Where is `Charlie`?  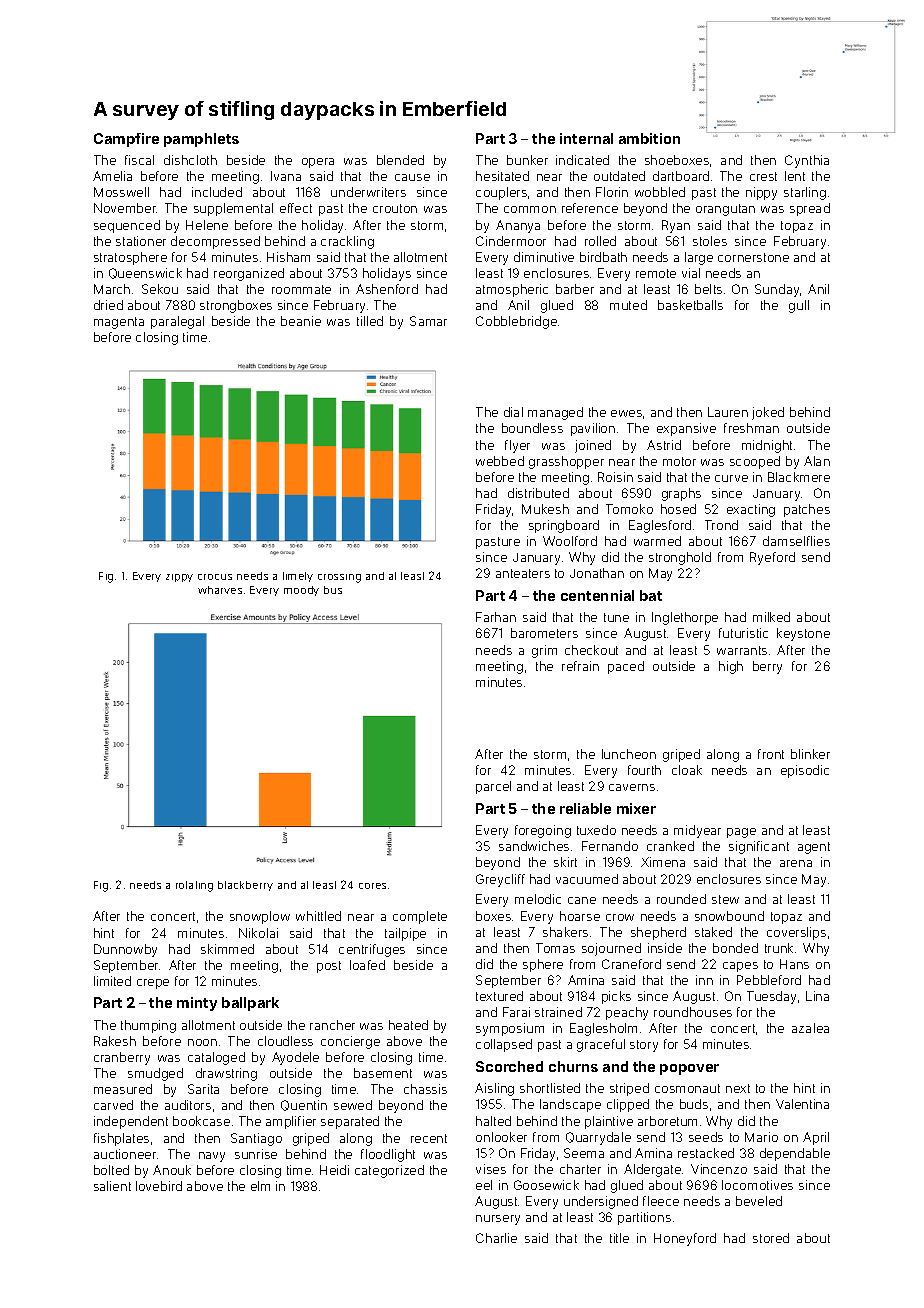
Charlie is located at coordinates (496, 1238).
